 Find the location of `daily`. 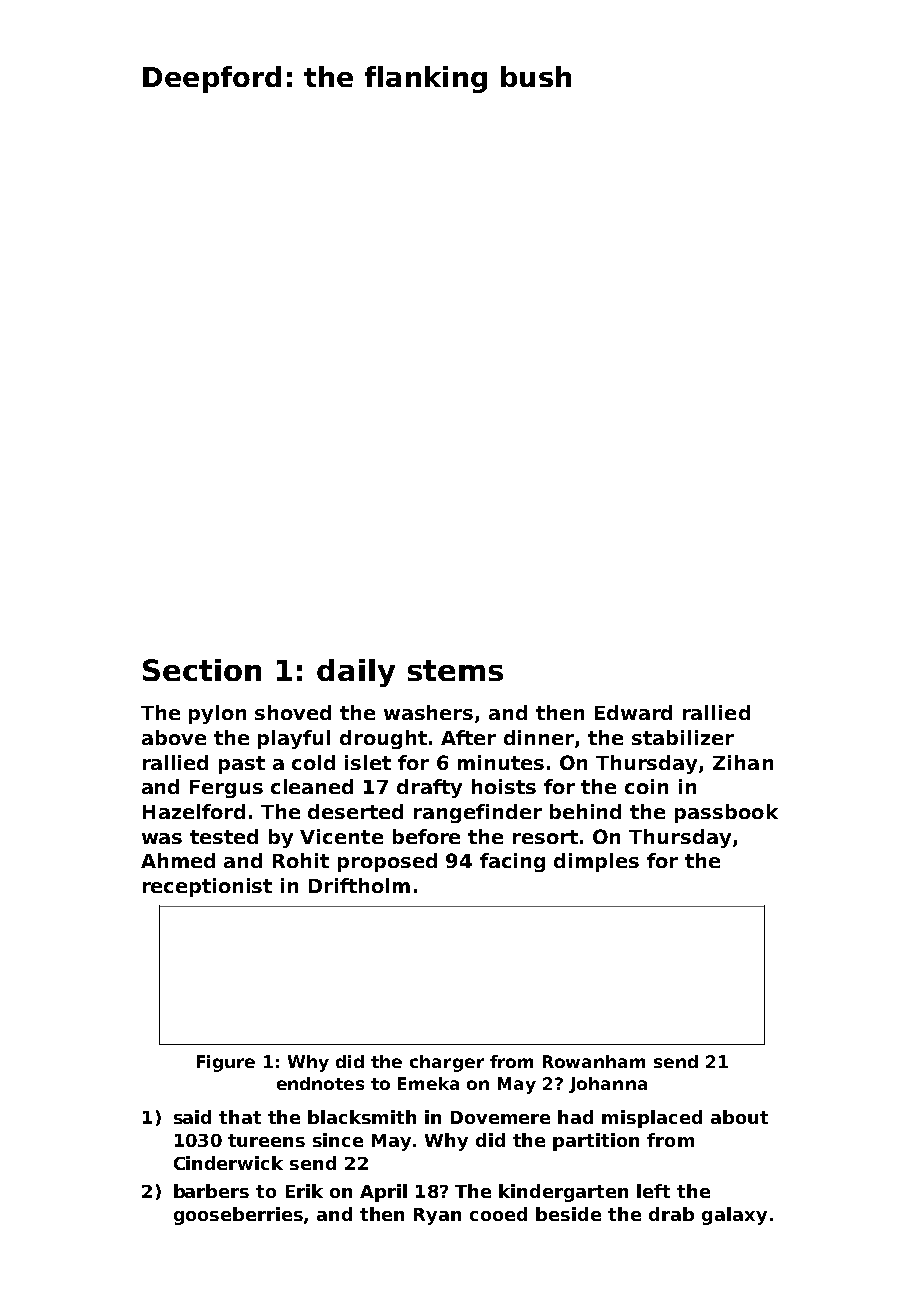

daily is located at coordinates (356, 673).
